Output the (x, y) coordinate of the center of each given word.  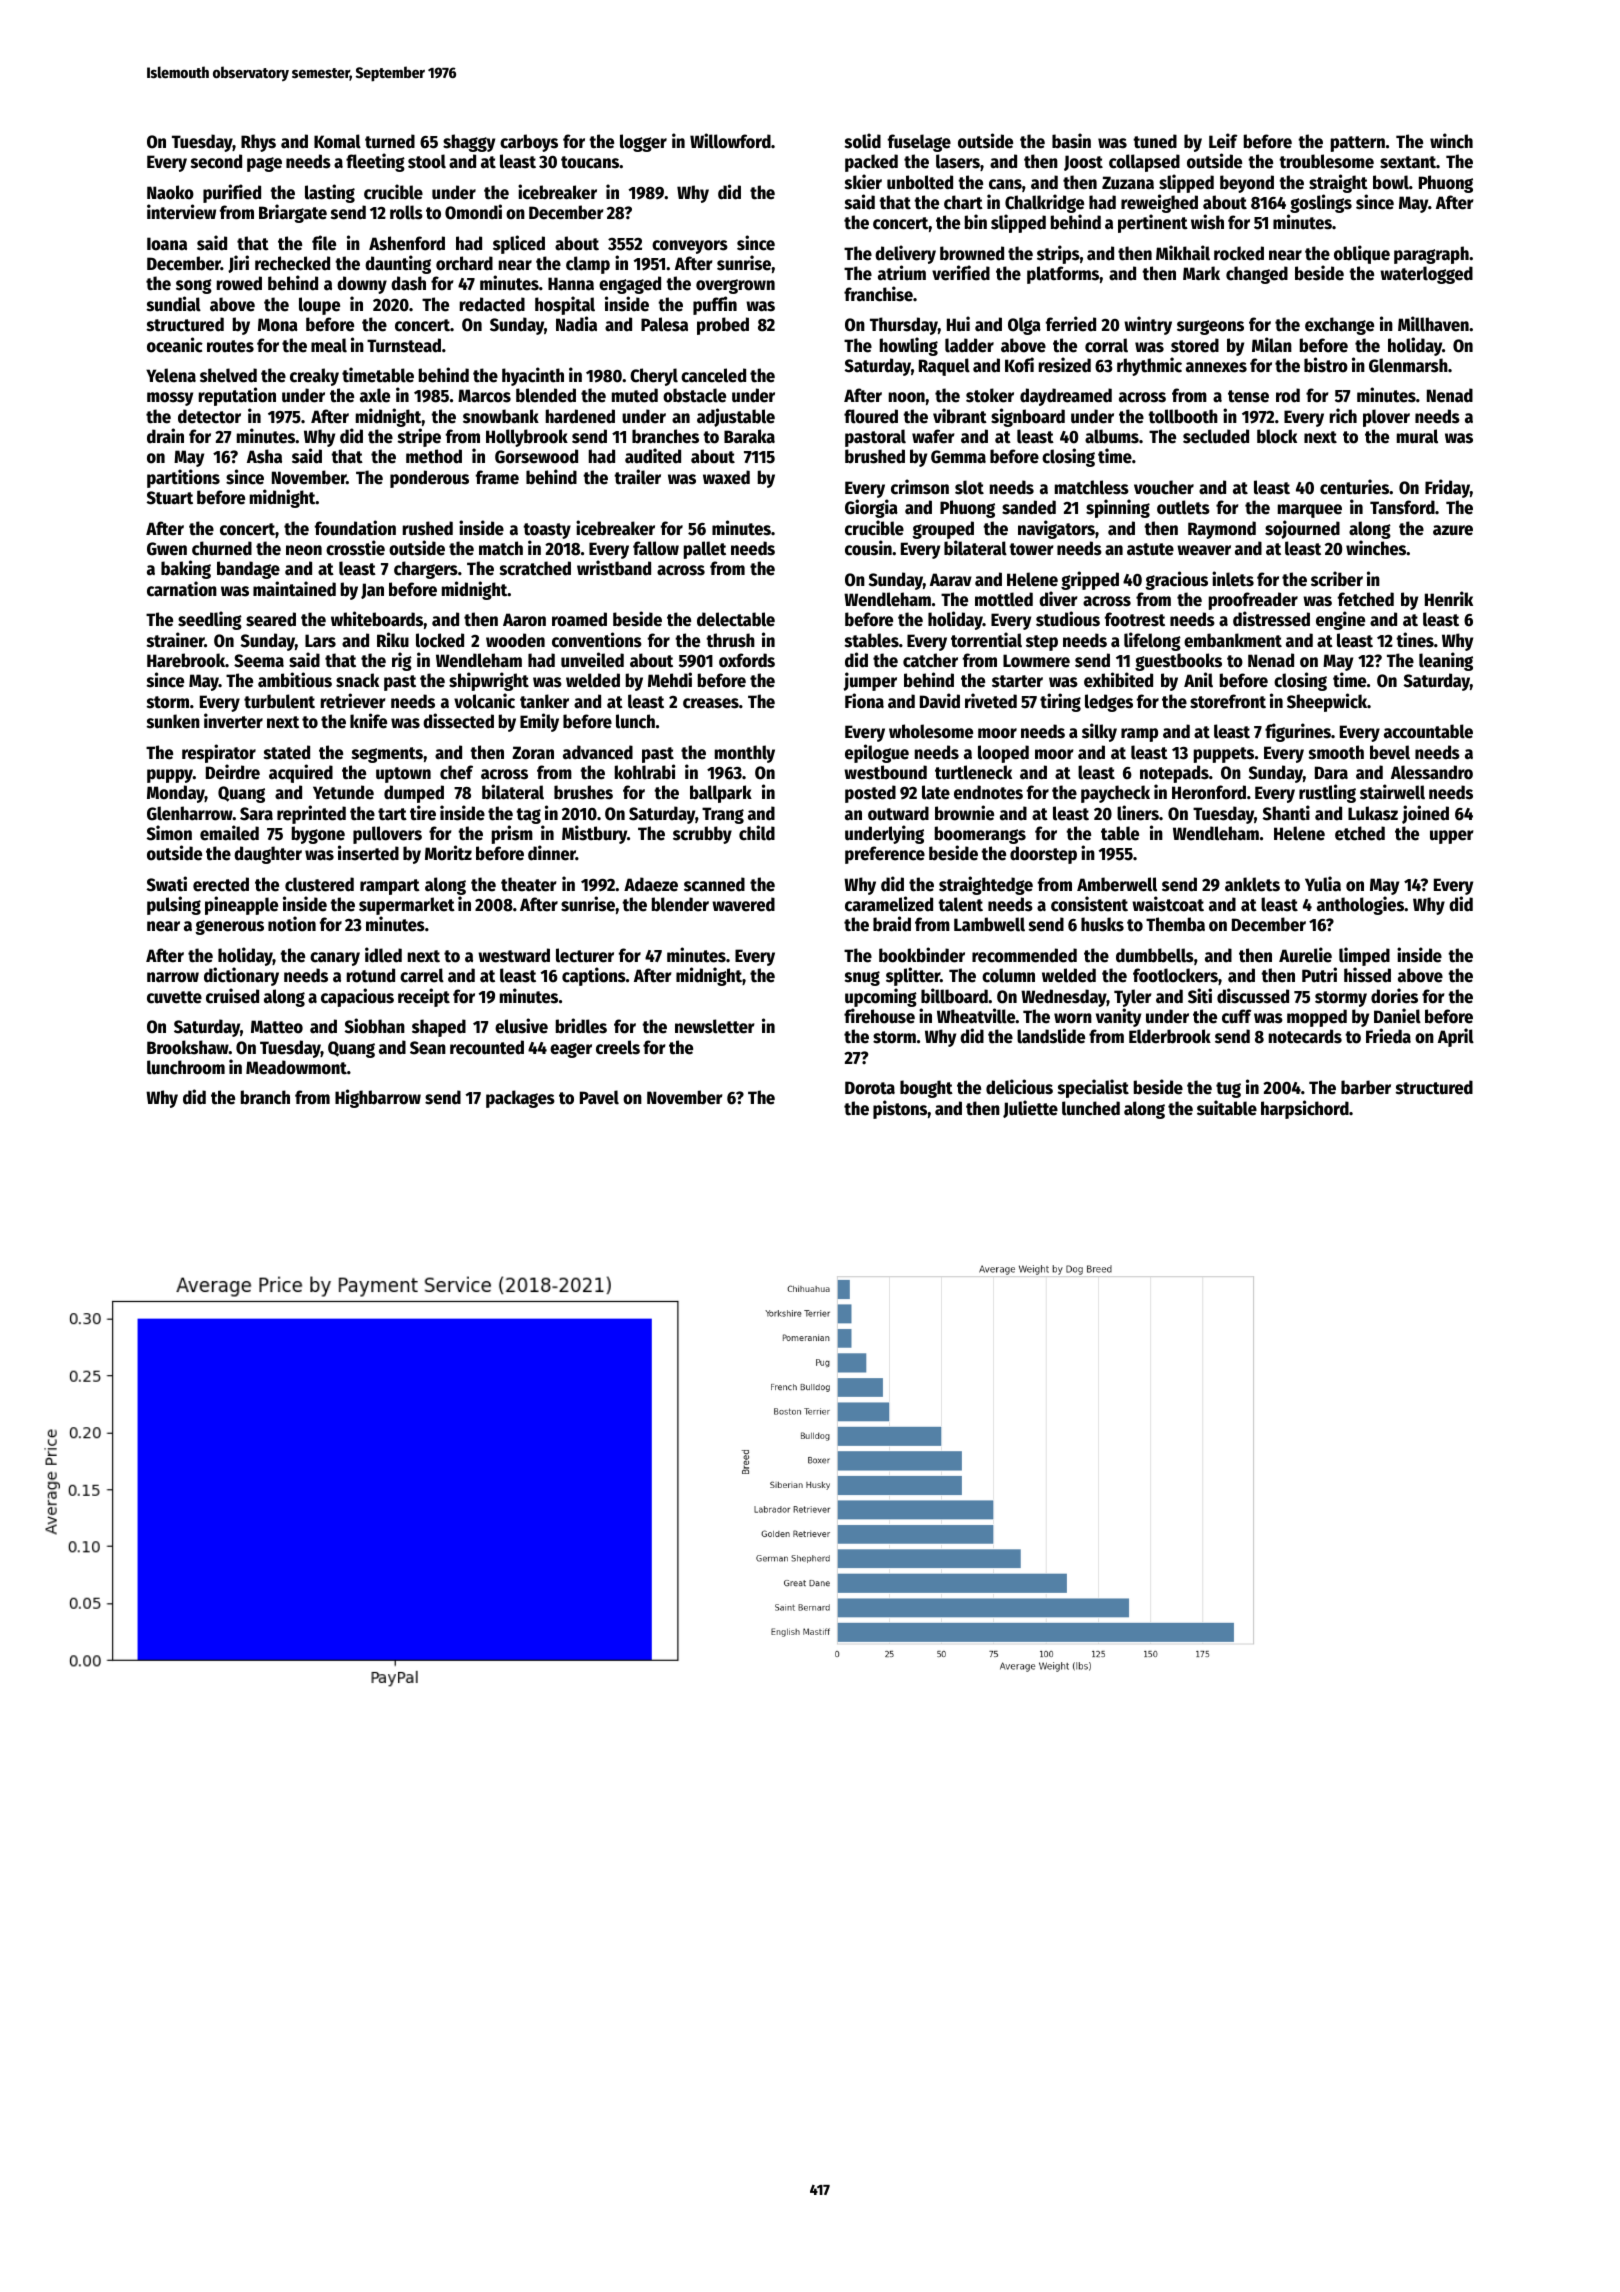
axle (375, 395)
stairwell (1392, 792)
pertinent (1153, 223)
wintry (1148, 325)
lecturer (585, 955)
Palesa (664, 324)
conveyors (690, 247)
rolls (406, 212)
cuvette (174, 997)
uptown (403, 775)
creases (711, 703)
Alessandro (1432, 772)
